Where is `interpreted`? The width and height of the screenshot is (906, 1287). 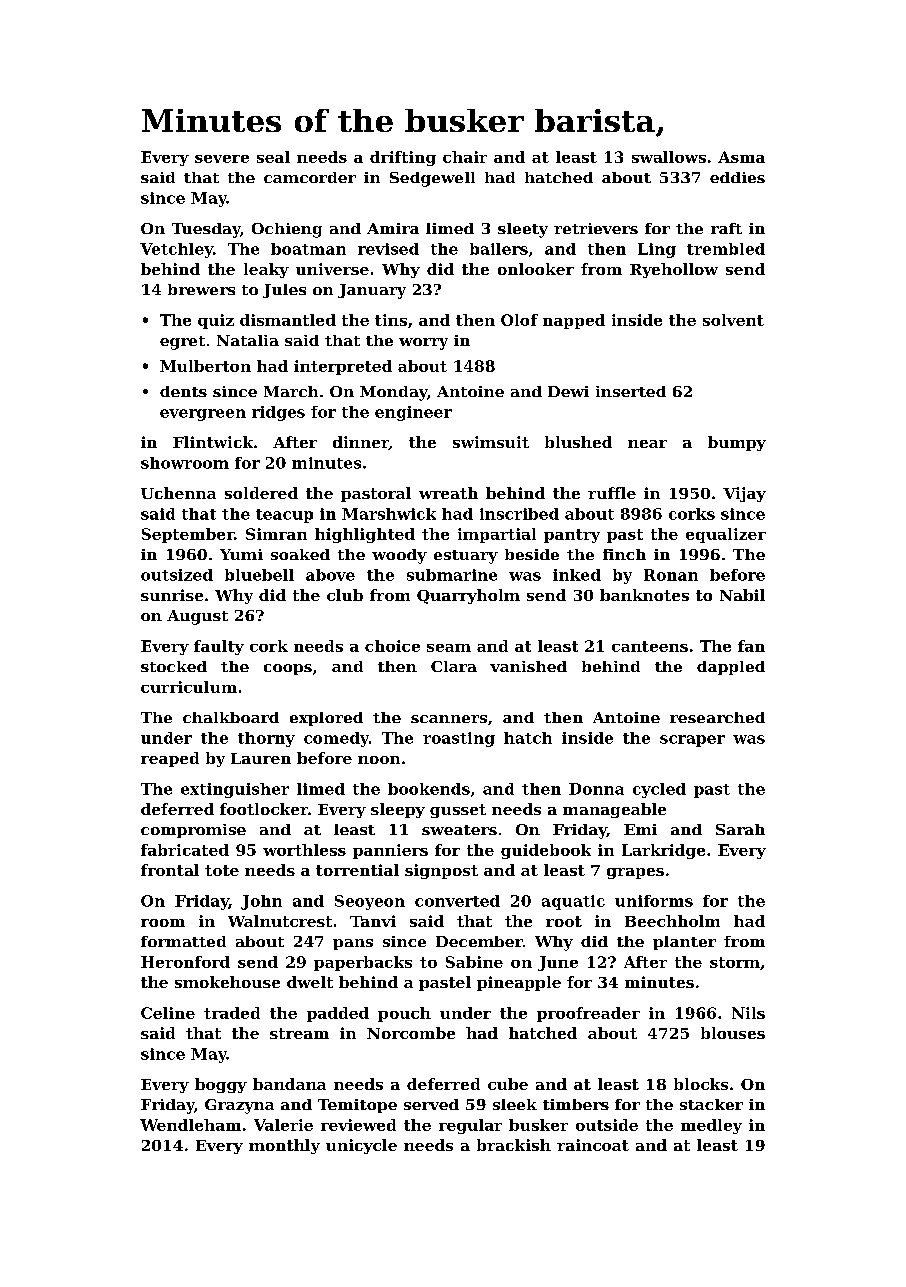 interpreted is located at coordinates (343, 367).
